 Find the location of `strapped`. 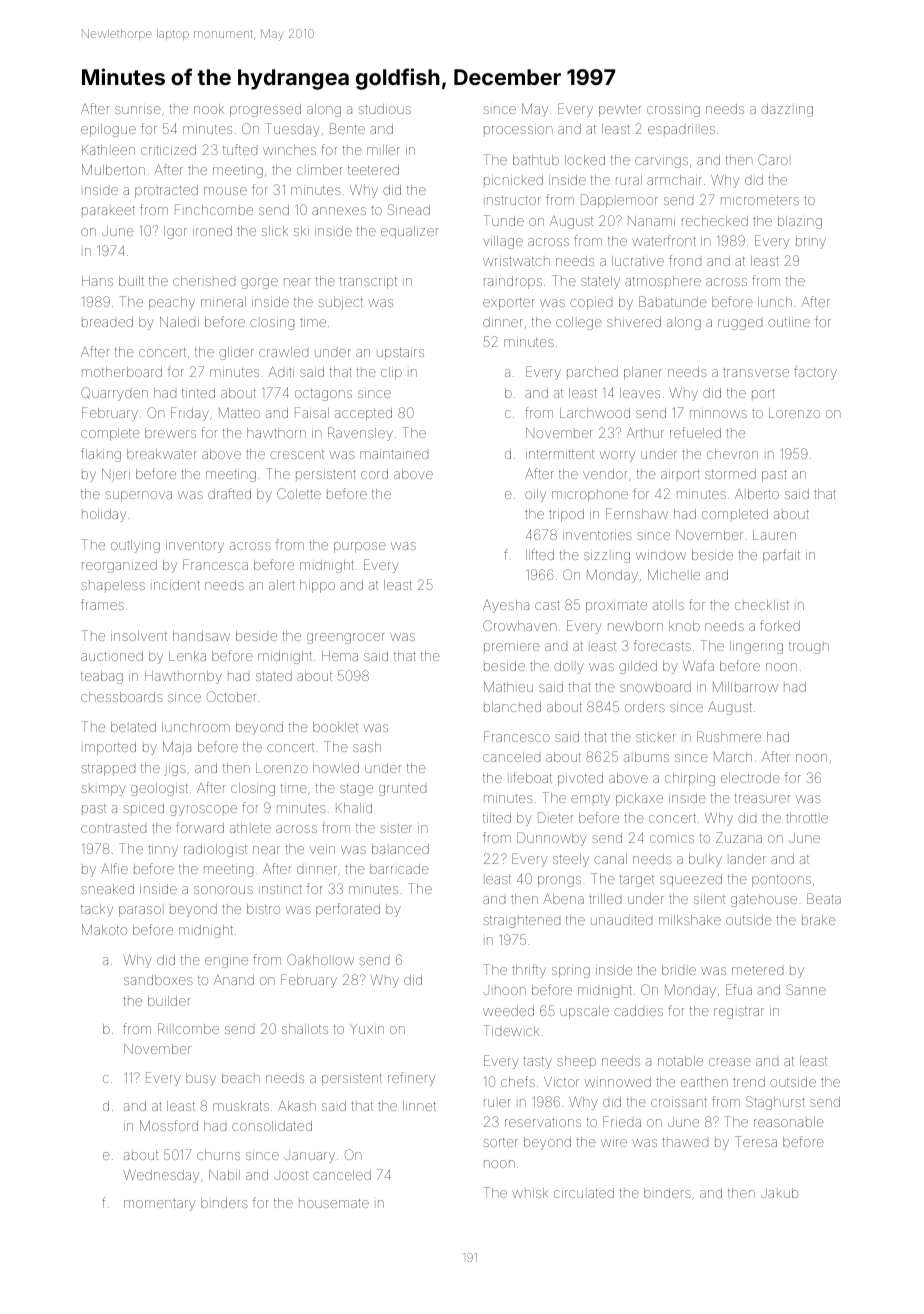

strapped is located at coordinates (108, 770).
